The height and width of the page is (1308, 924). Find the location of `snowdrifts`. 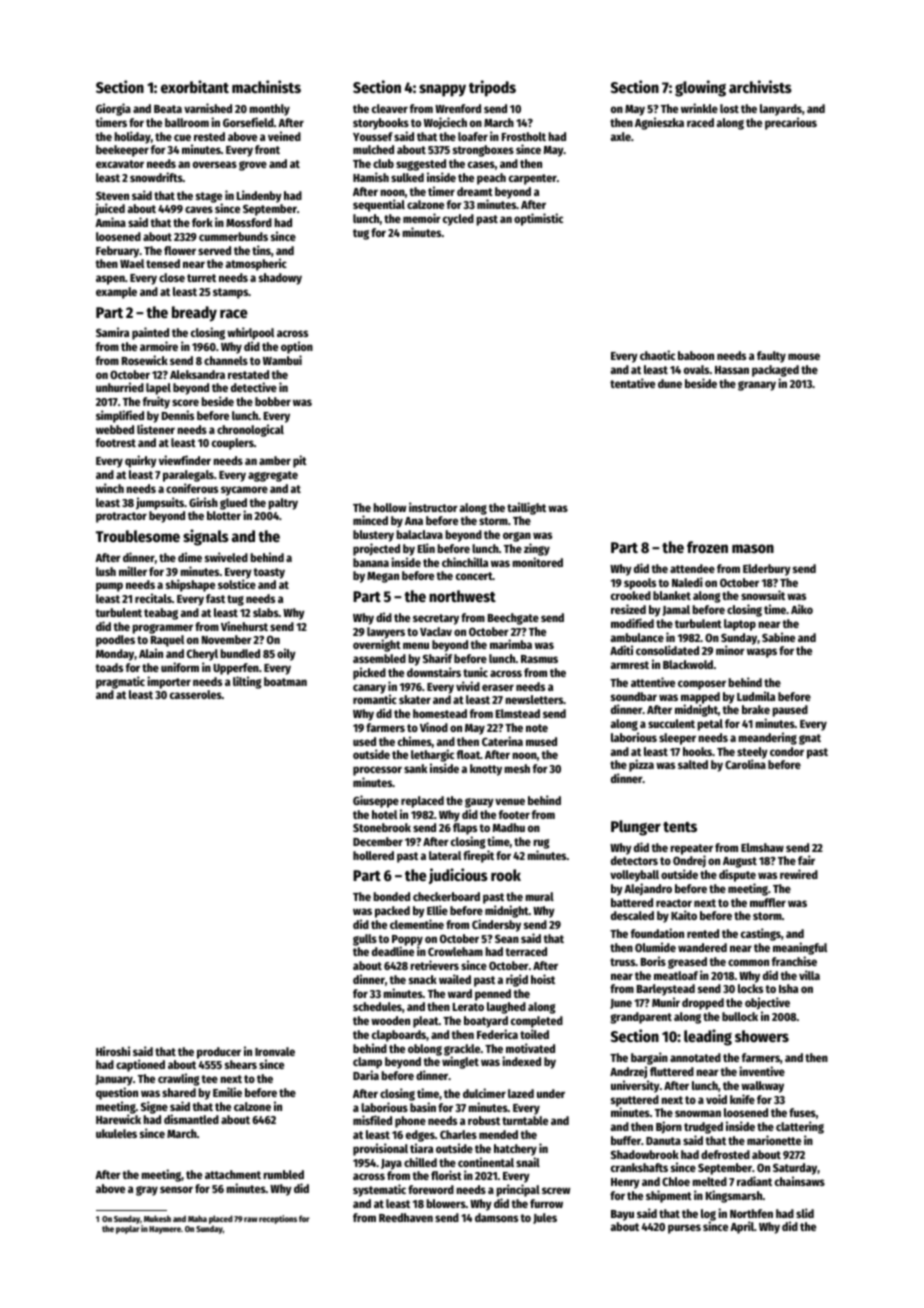

snowdrifts is located at coordinates (156, 177).
